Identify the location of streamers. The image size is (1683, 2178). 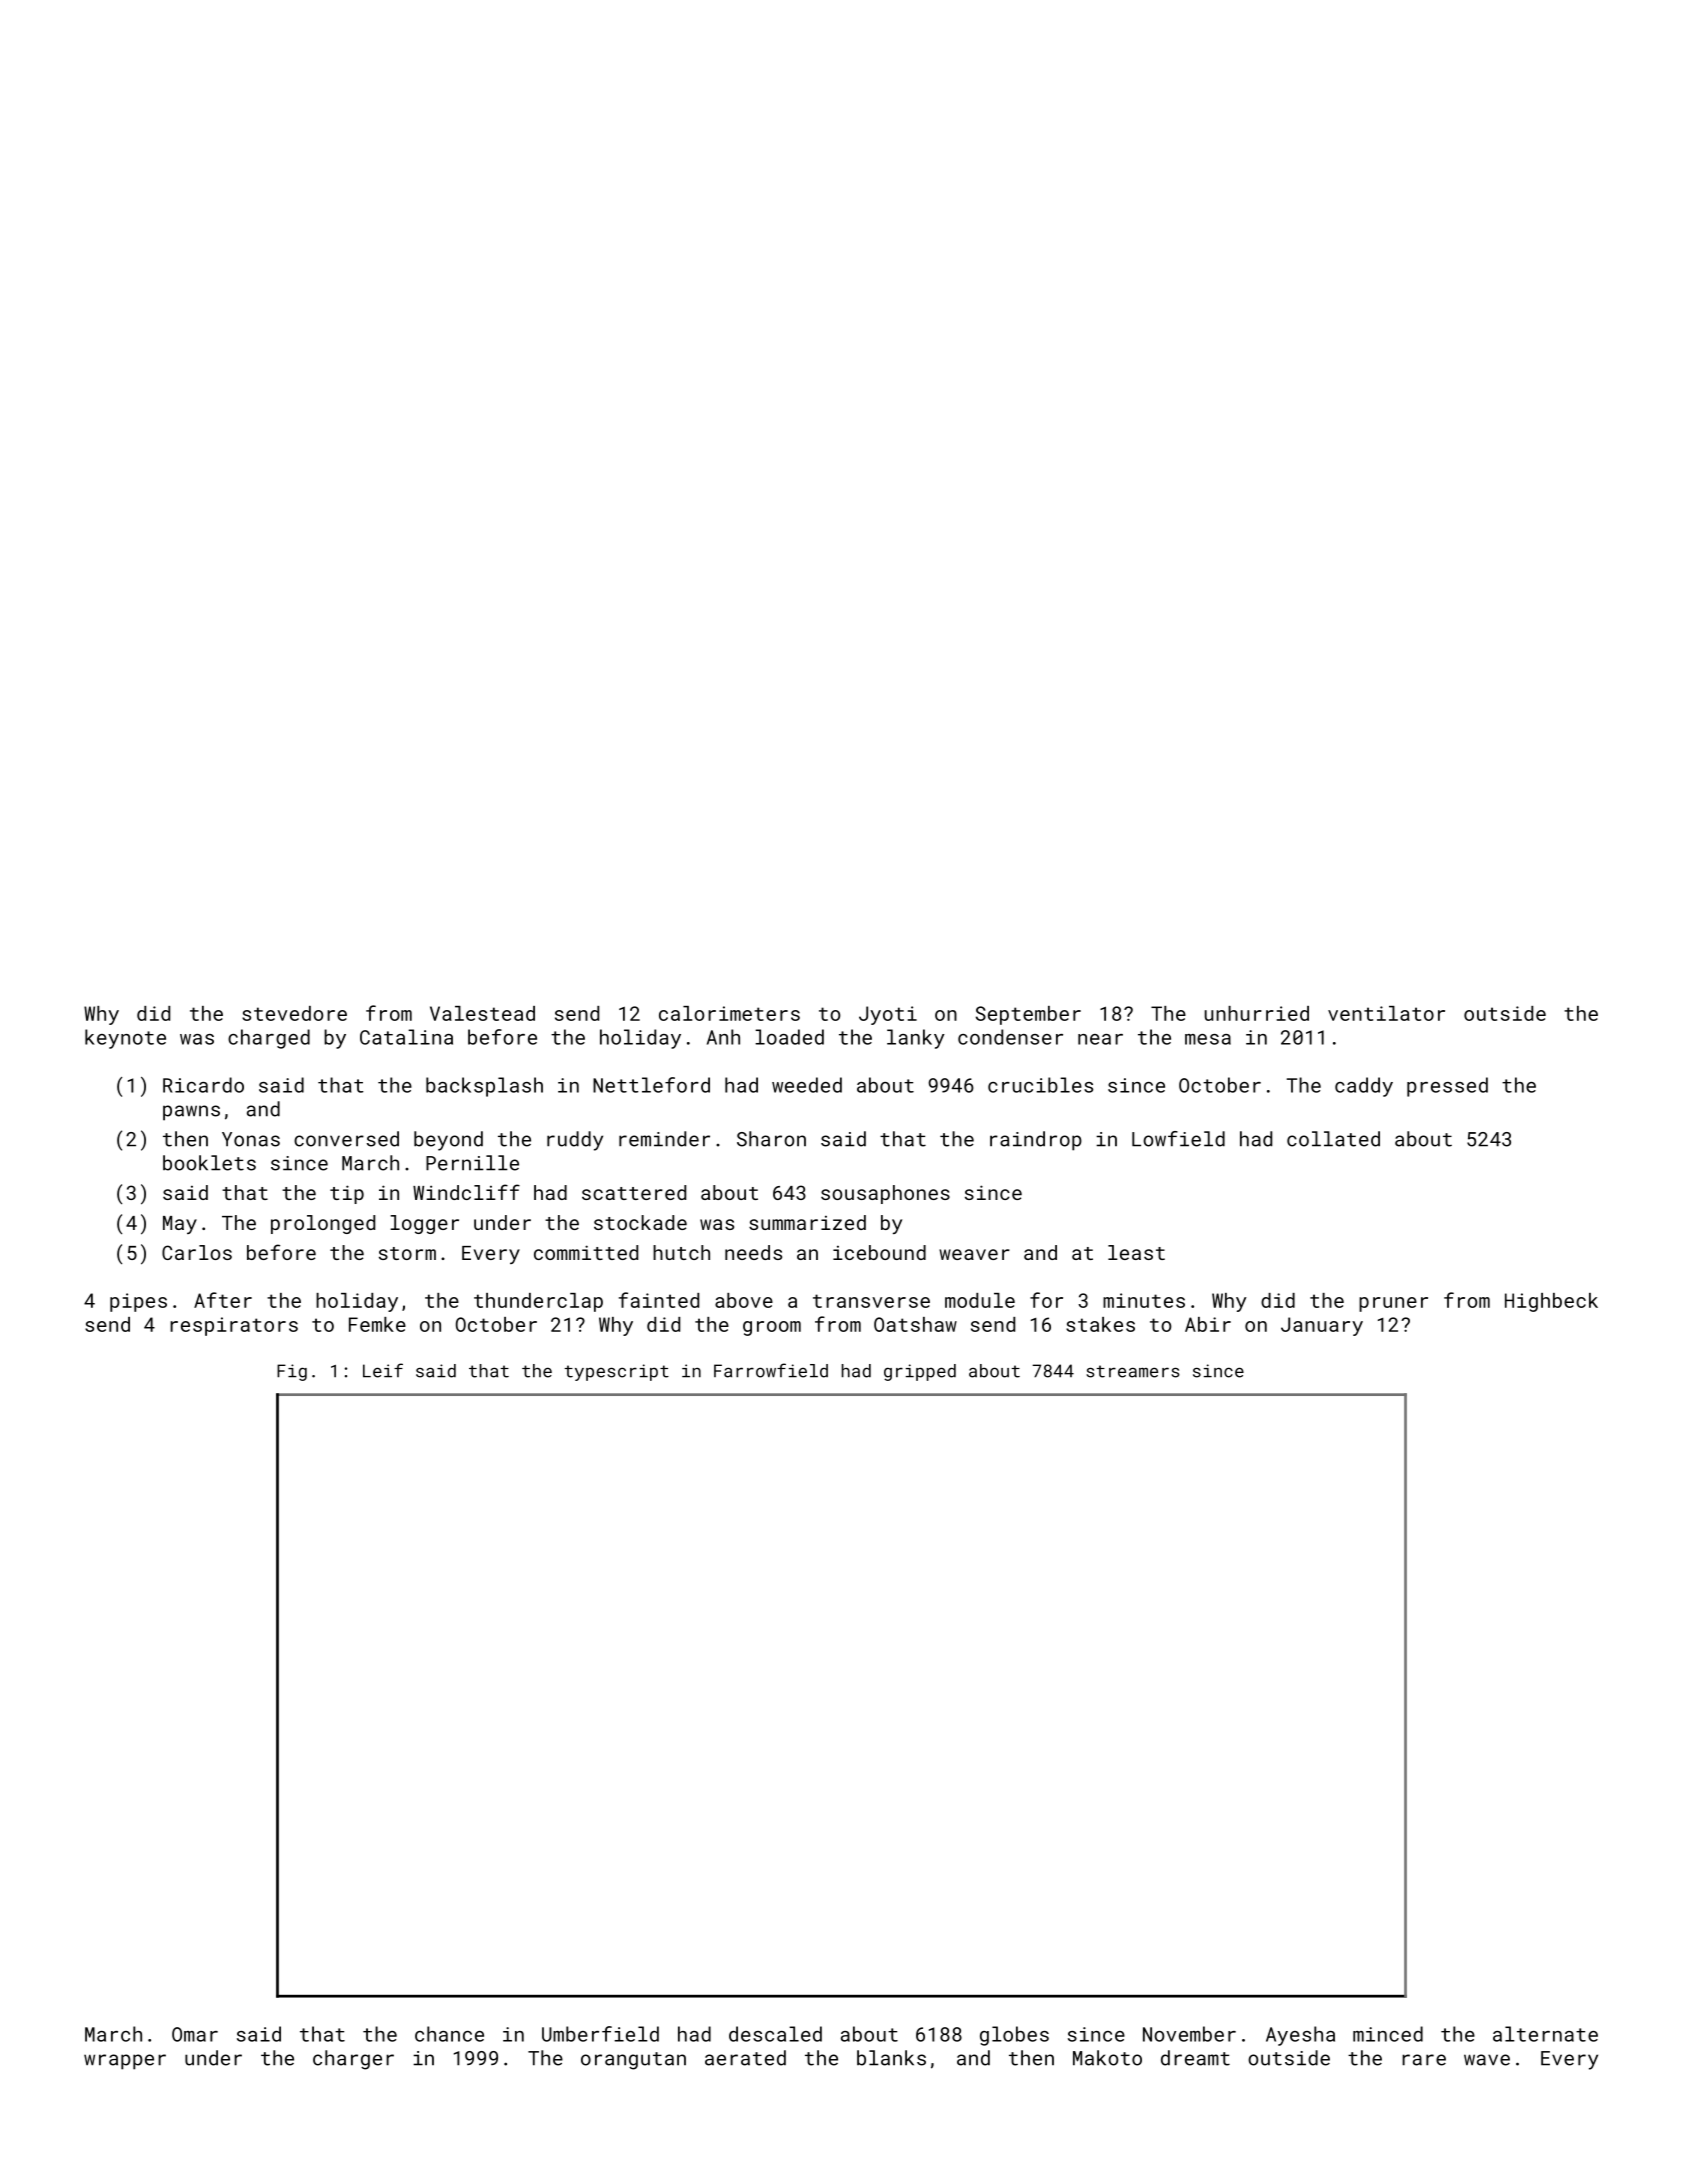
(1133, 1371).
